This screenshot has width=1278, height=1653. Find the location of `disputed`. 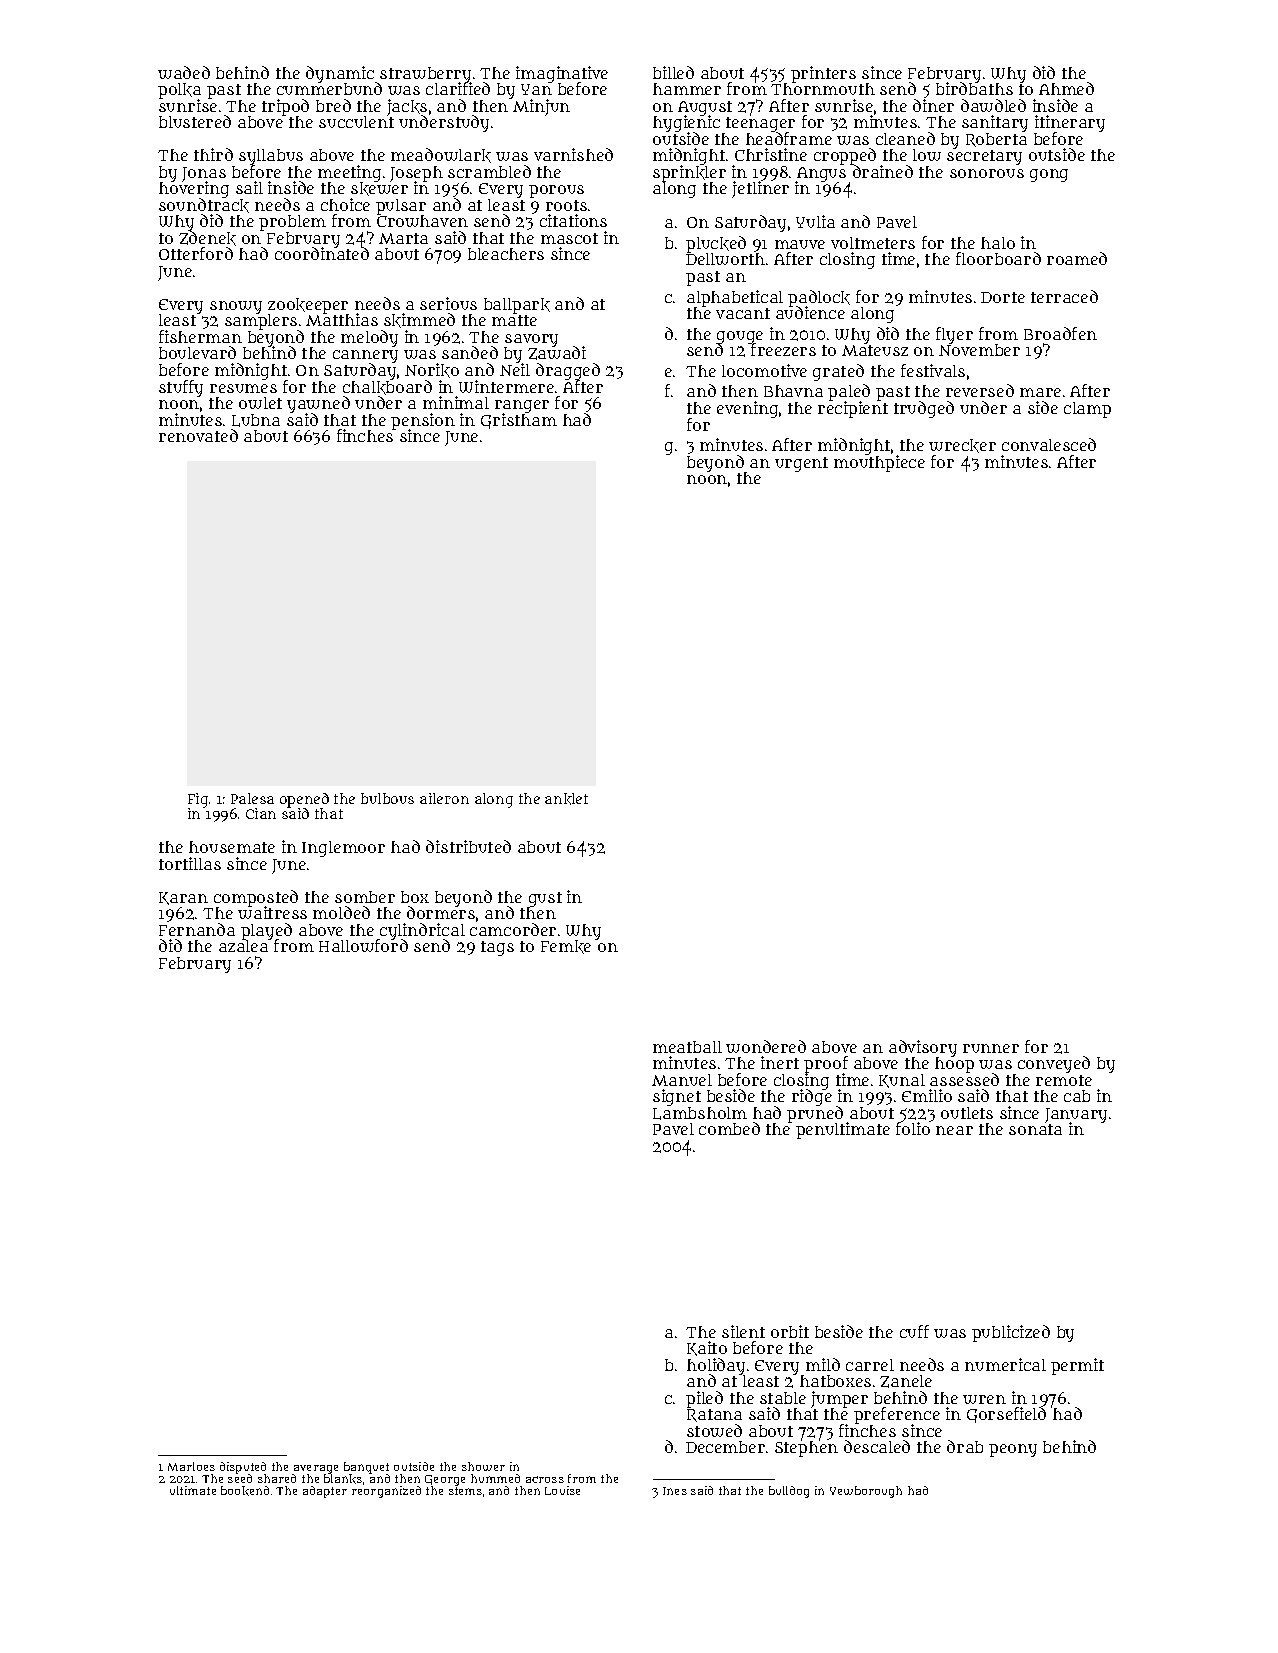

disputed is located at coordinates (243, 1468).
